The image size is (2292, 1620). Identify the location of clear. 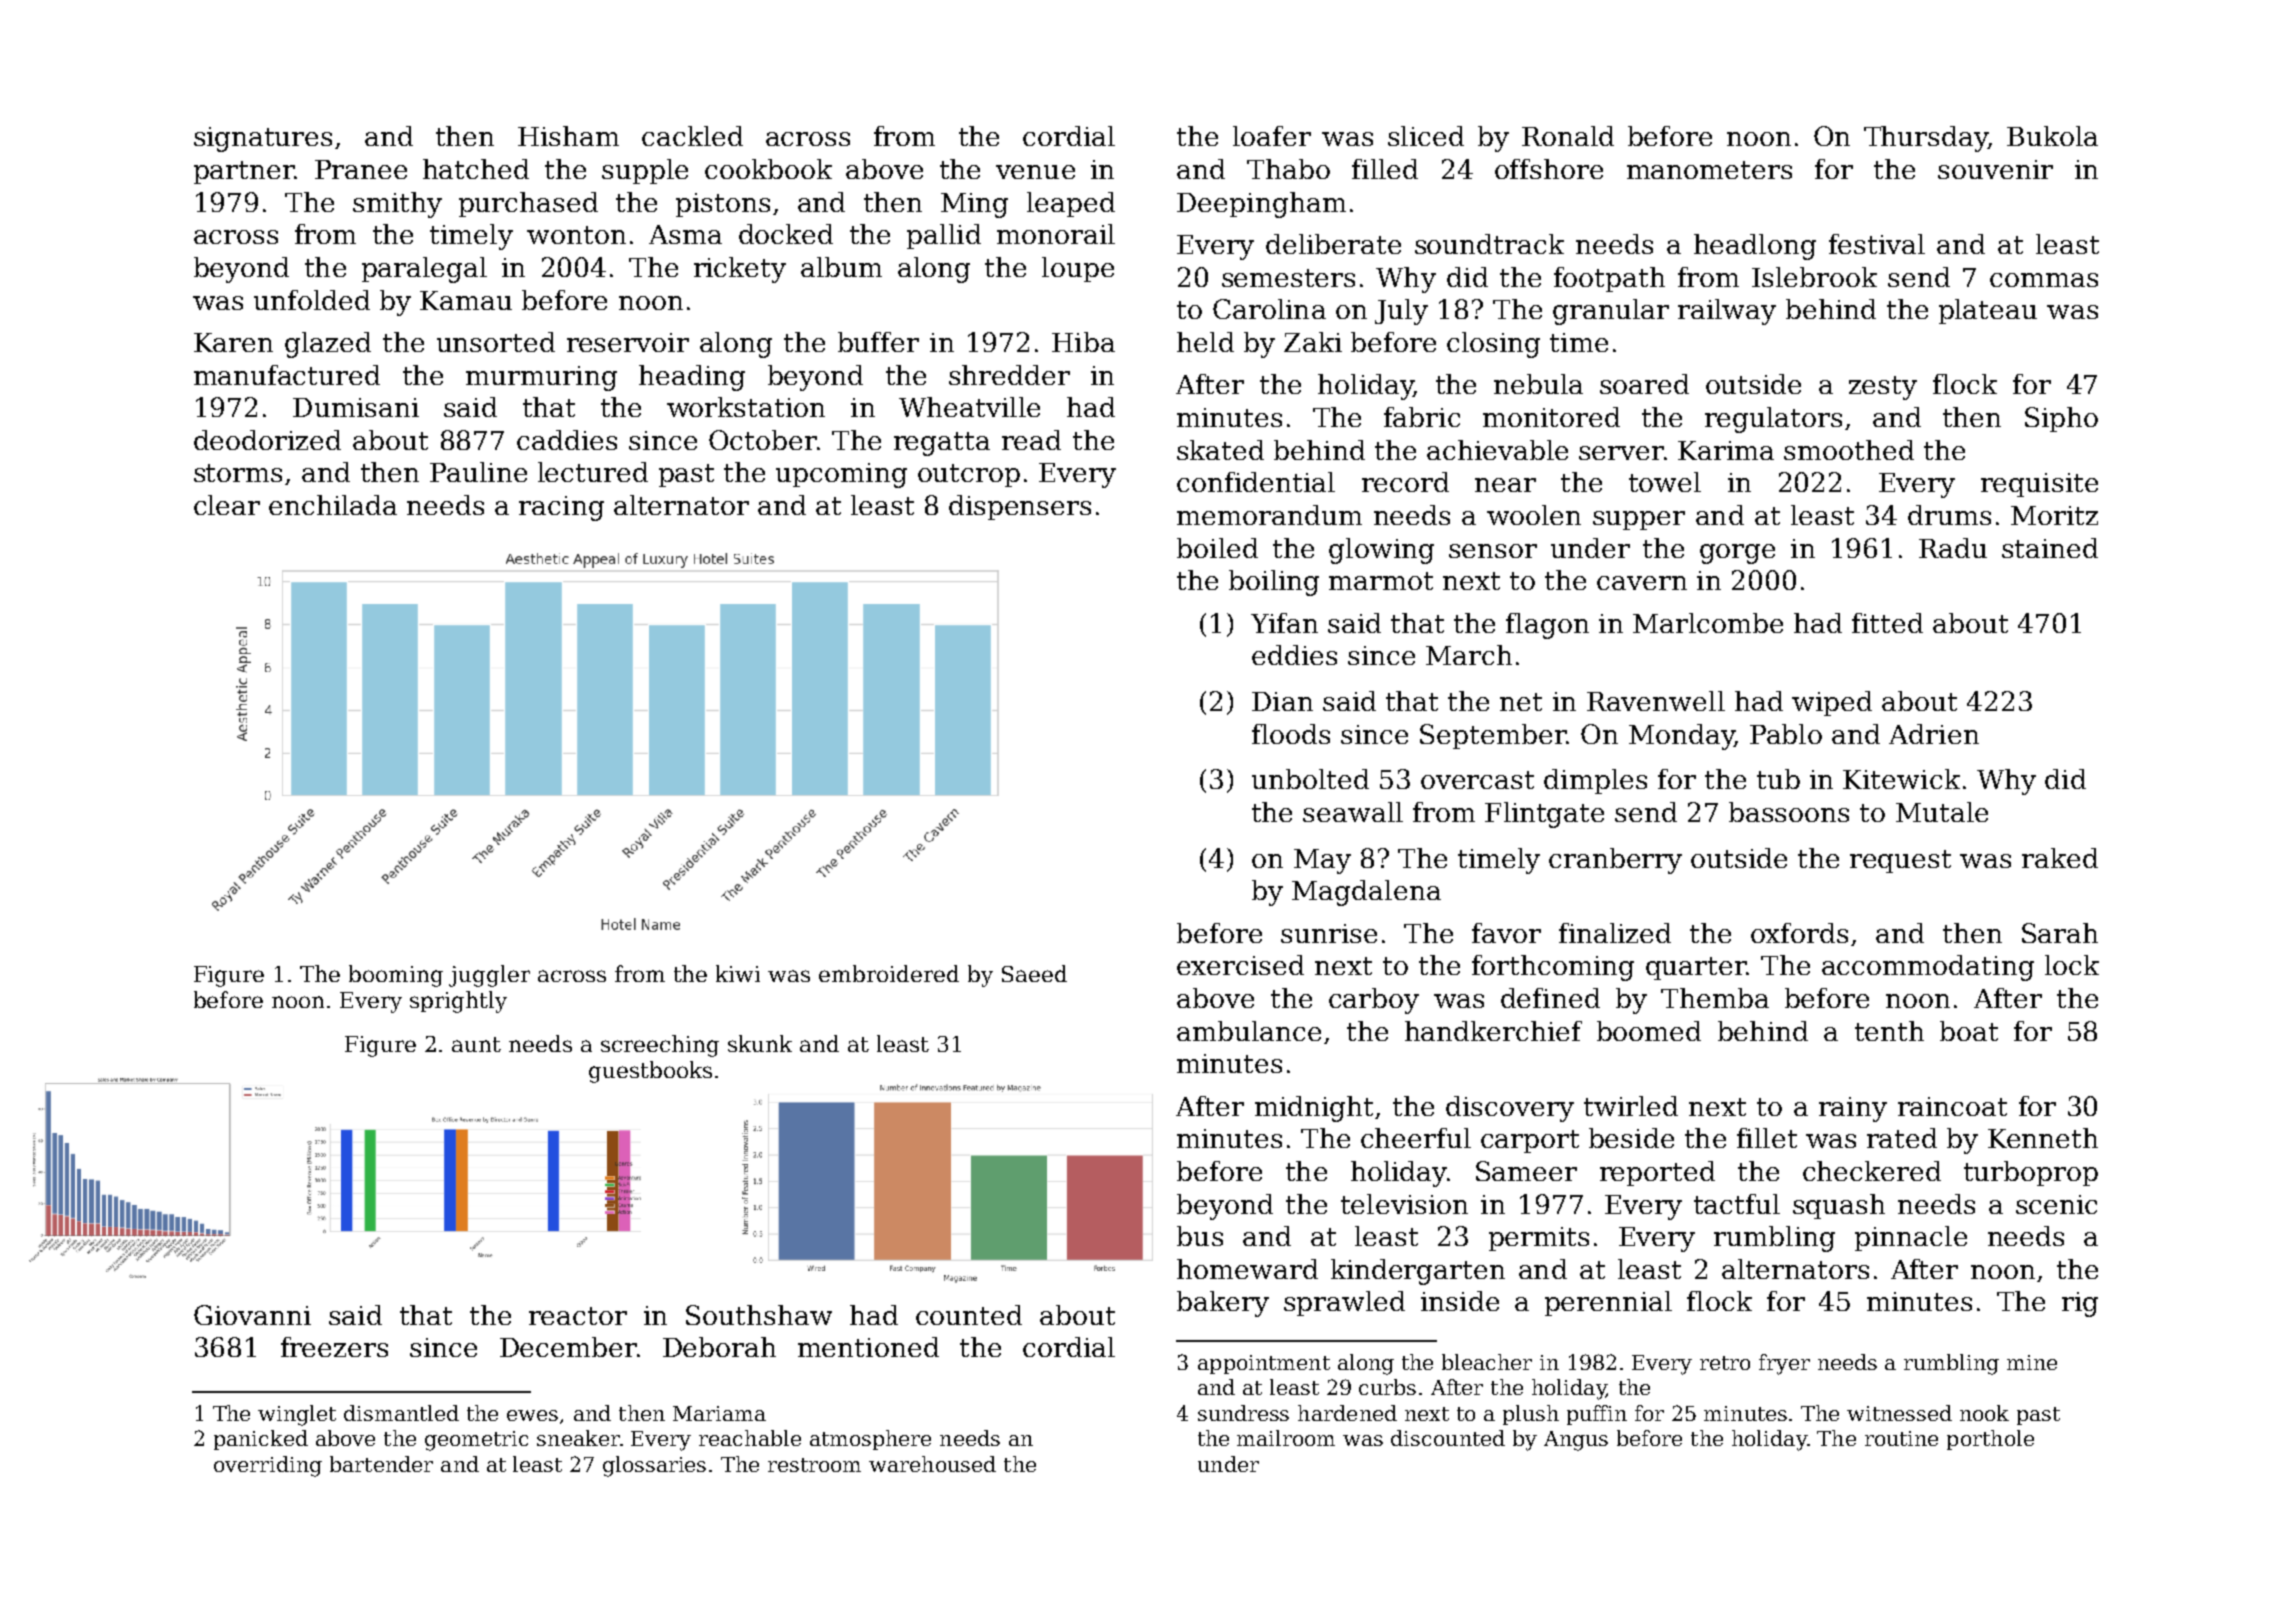
(227, 505).
